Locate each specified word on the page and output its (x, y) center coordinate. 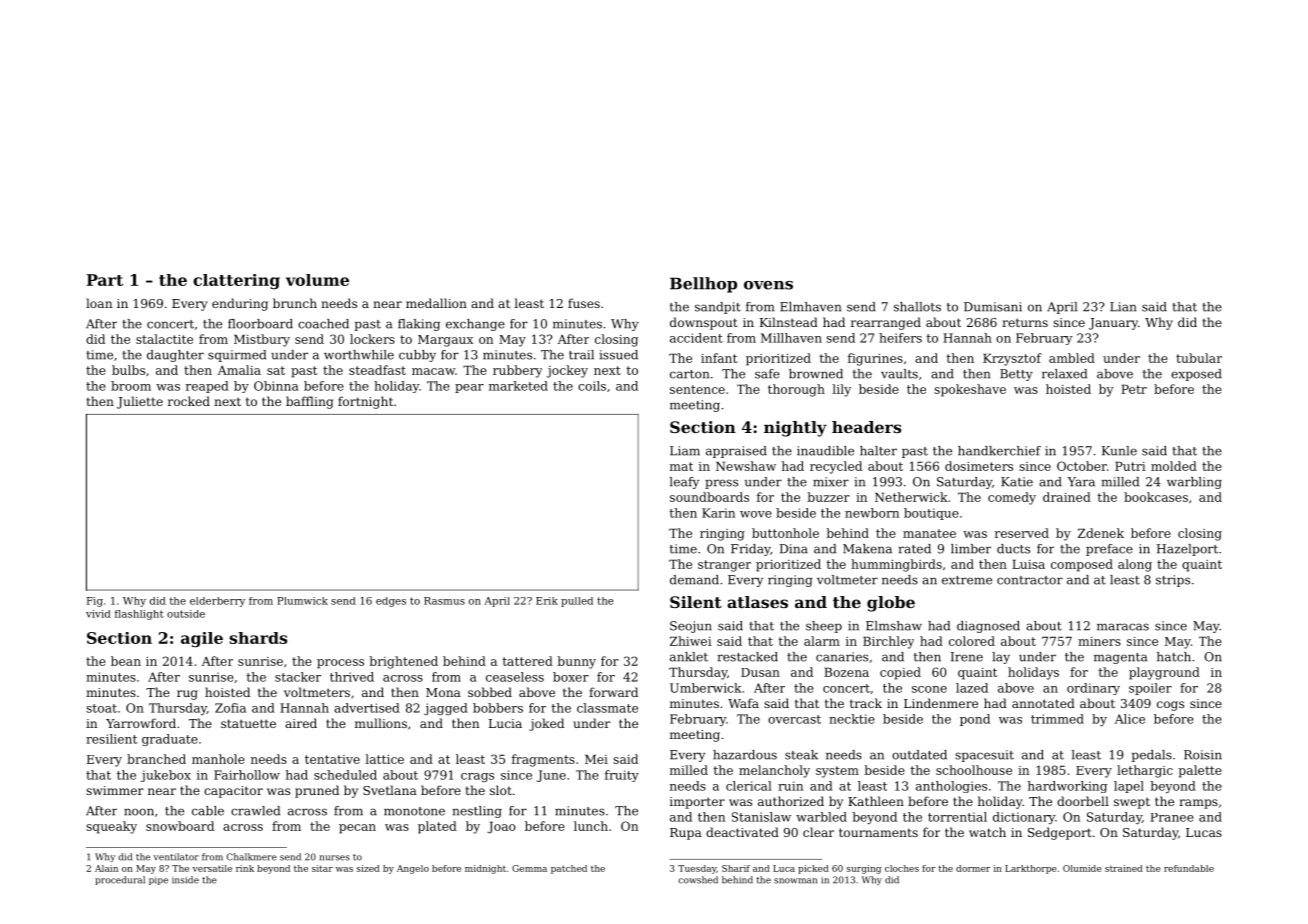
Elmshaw (894, 626)
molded (1174, 466)
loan (99, 303)
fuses (584, 303)
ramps (1198, 804)
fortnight (365, 402)
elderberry (217, 602)
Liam (685, 451)
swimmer (115, 790)
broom (131, 386)
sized (368, 868)
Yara (1081, 482)
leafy (684, 483)
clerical (749, 786)
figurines (875, 359)
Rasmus (444, 601)
